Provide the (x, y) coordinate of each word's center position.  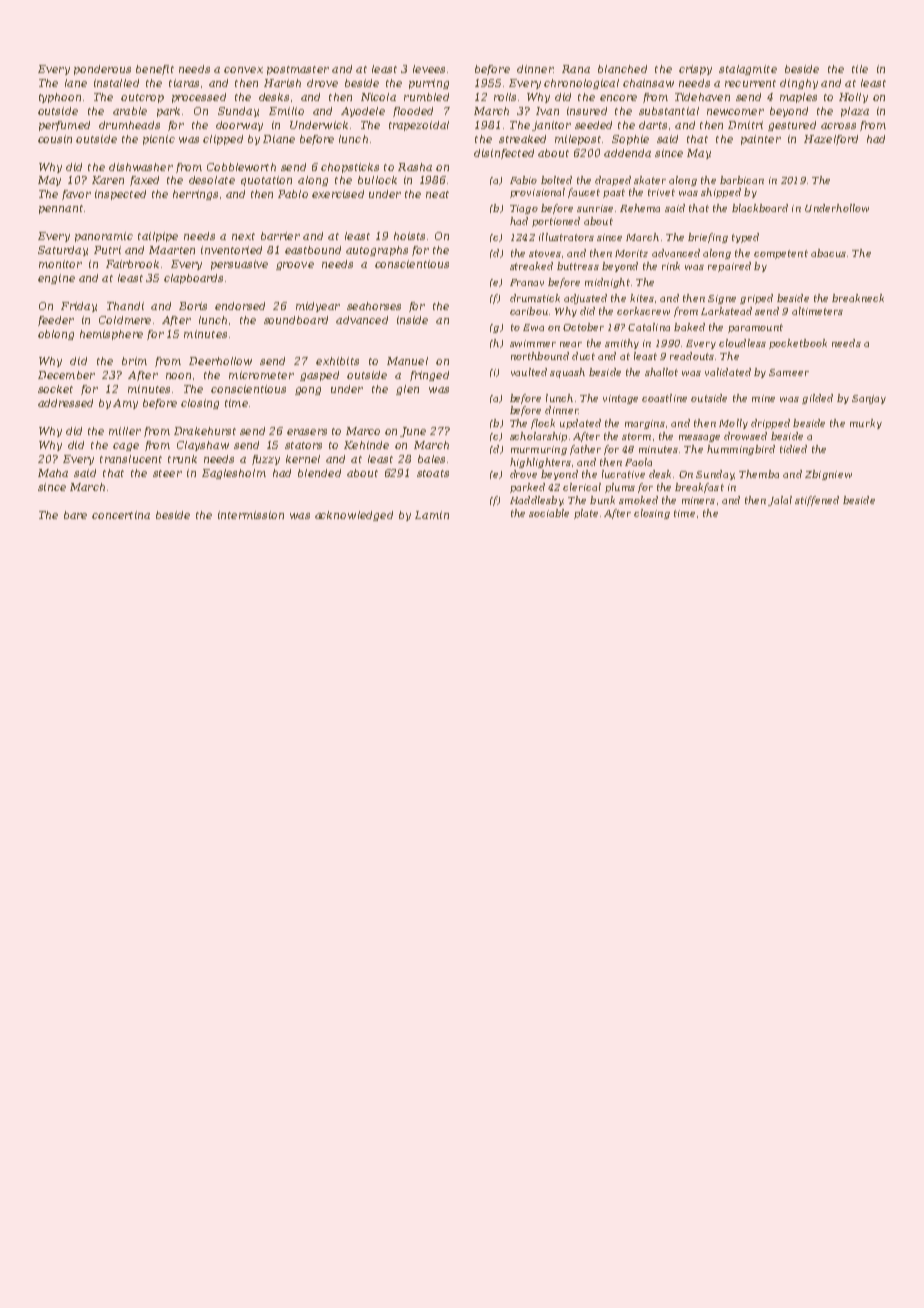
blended (319, 473)
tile (860, 69)
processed (199, 98)
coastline (664, 398)
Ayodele (363, 112)
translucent (131, 459)
